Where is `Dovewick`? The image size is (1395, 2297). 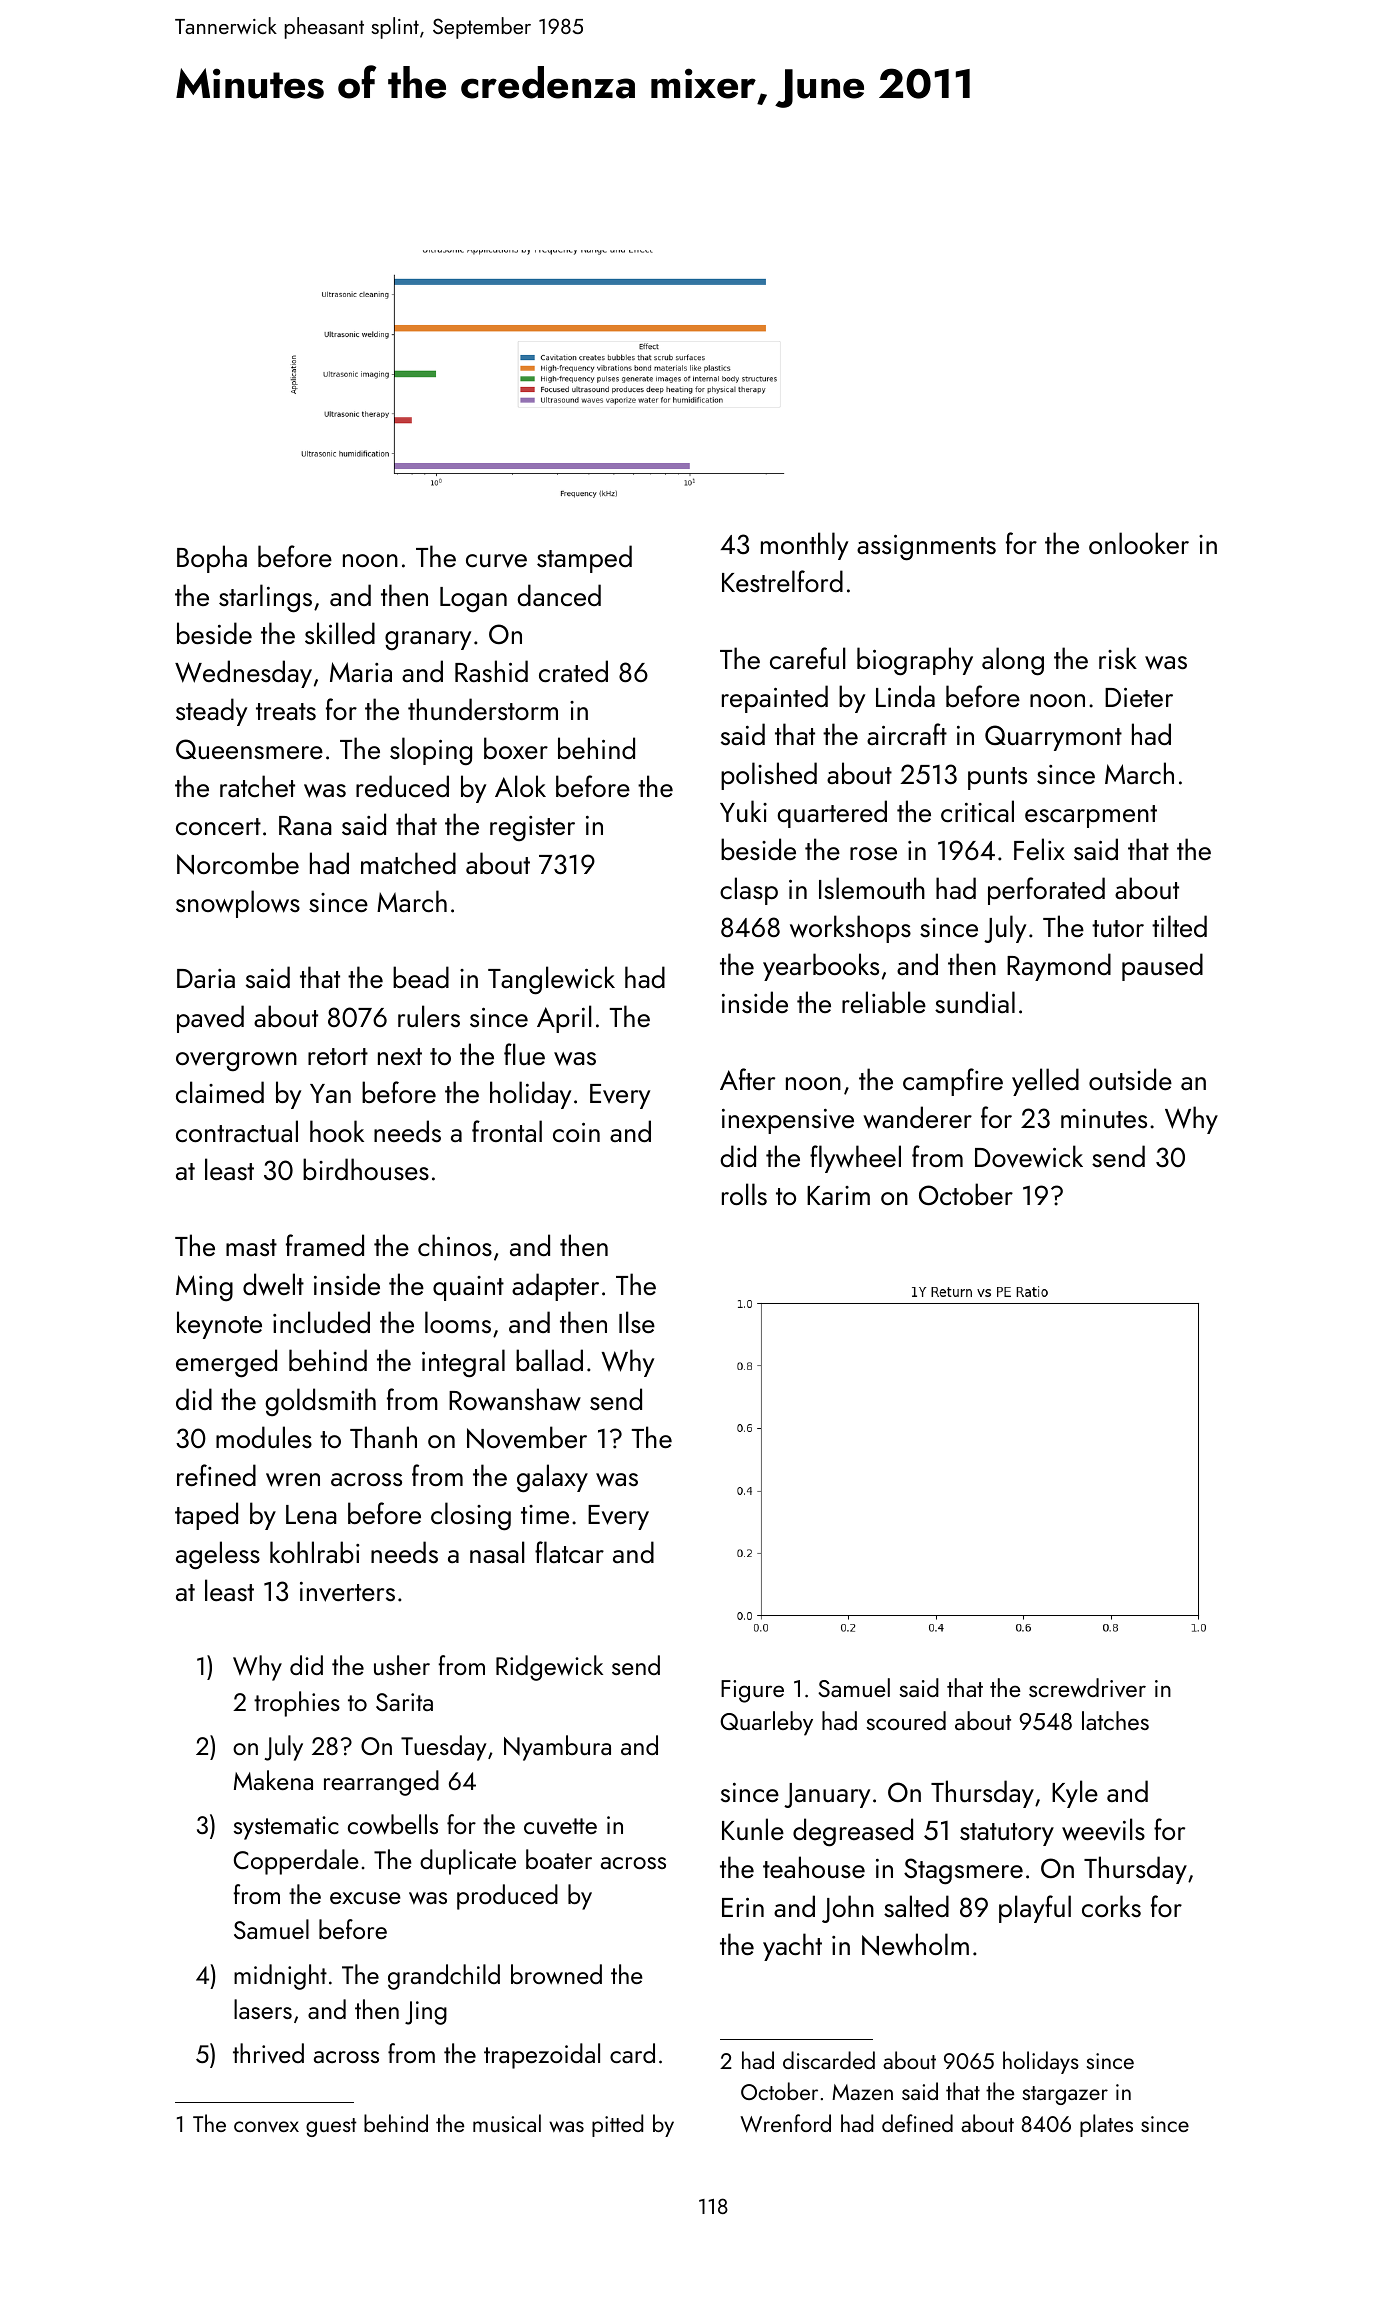 Dovewick is located at coordinates (1029, 1156).
